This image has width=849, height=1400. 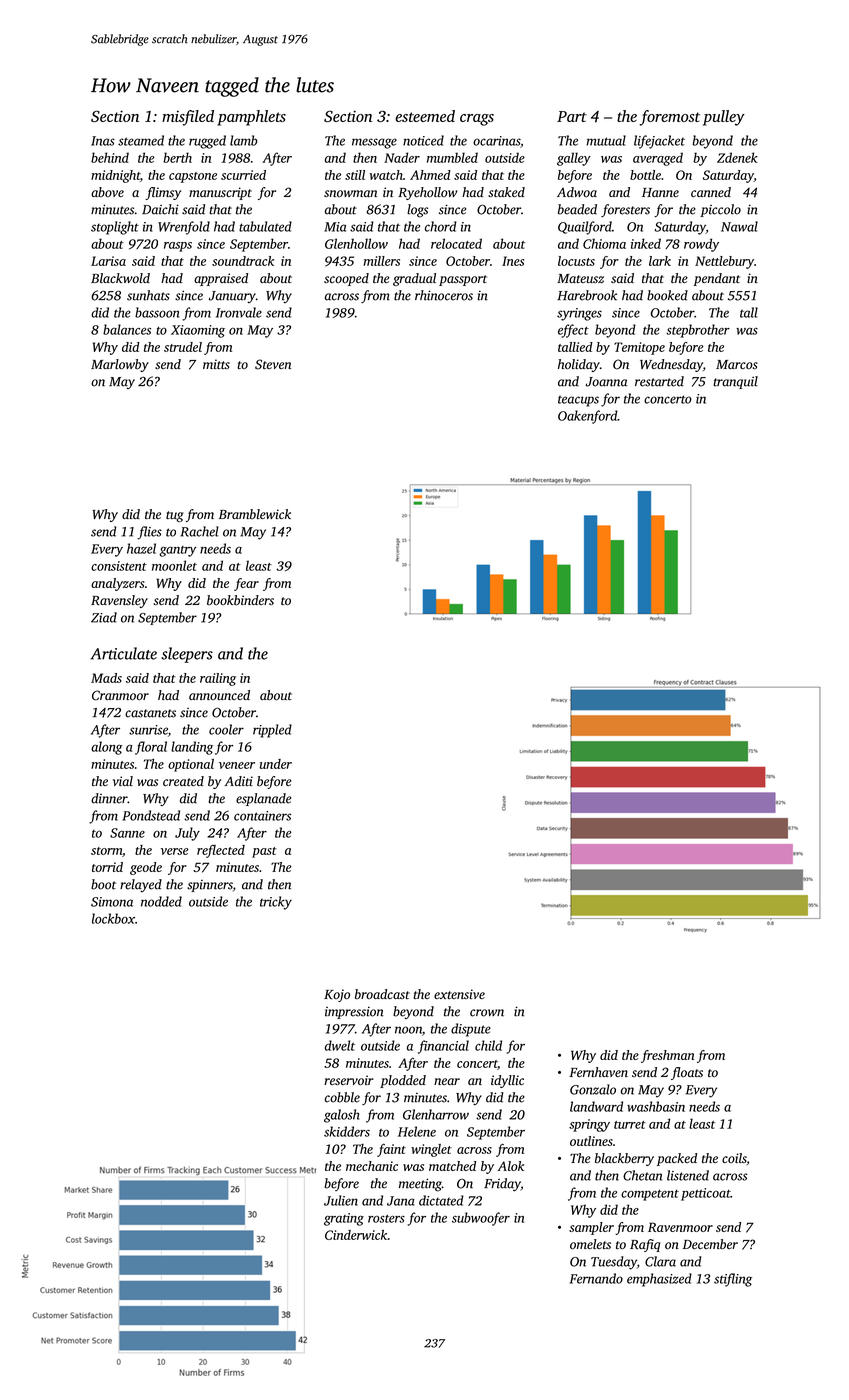 What do you see at coordinates (141, 548) in the image?
I see `hazel` at bounding box center [141, 548].
